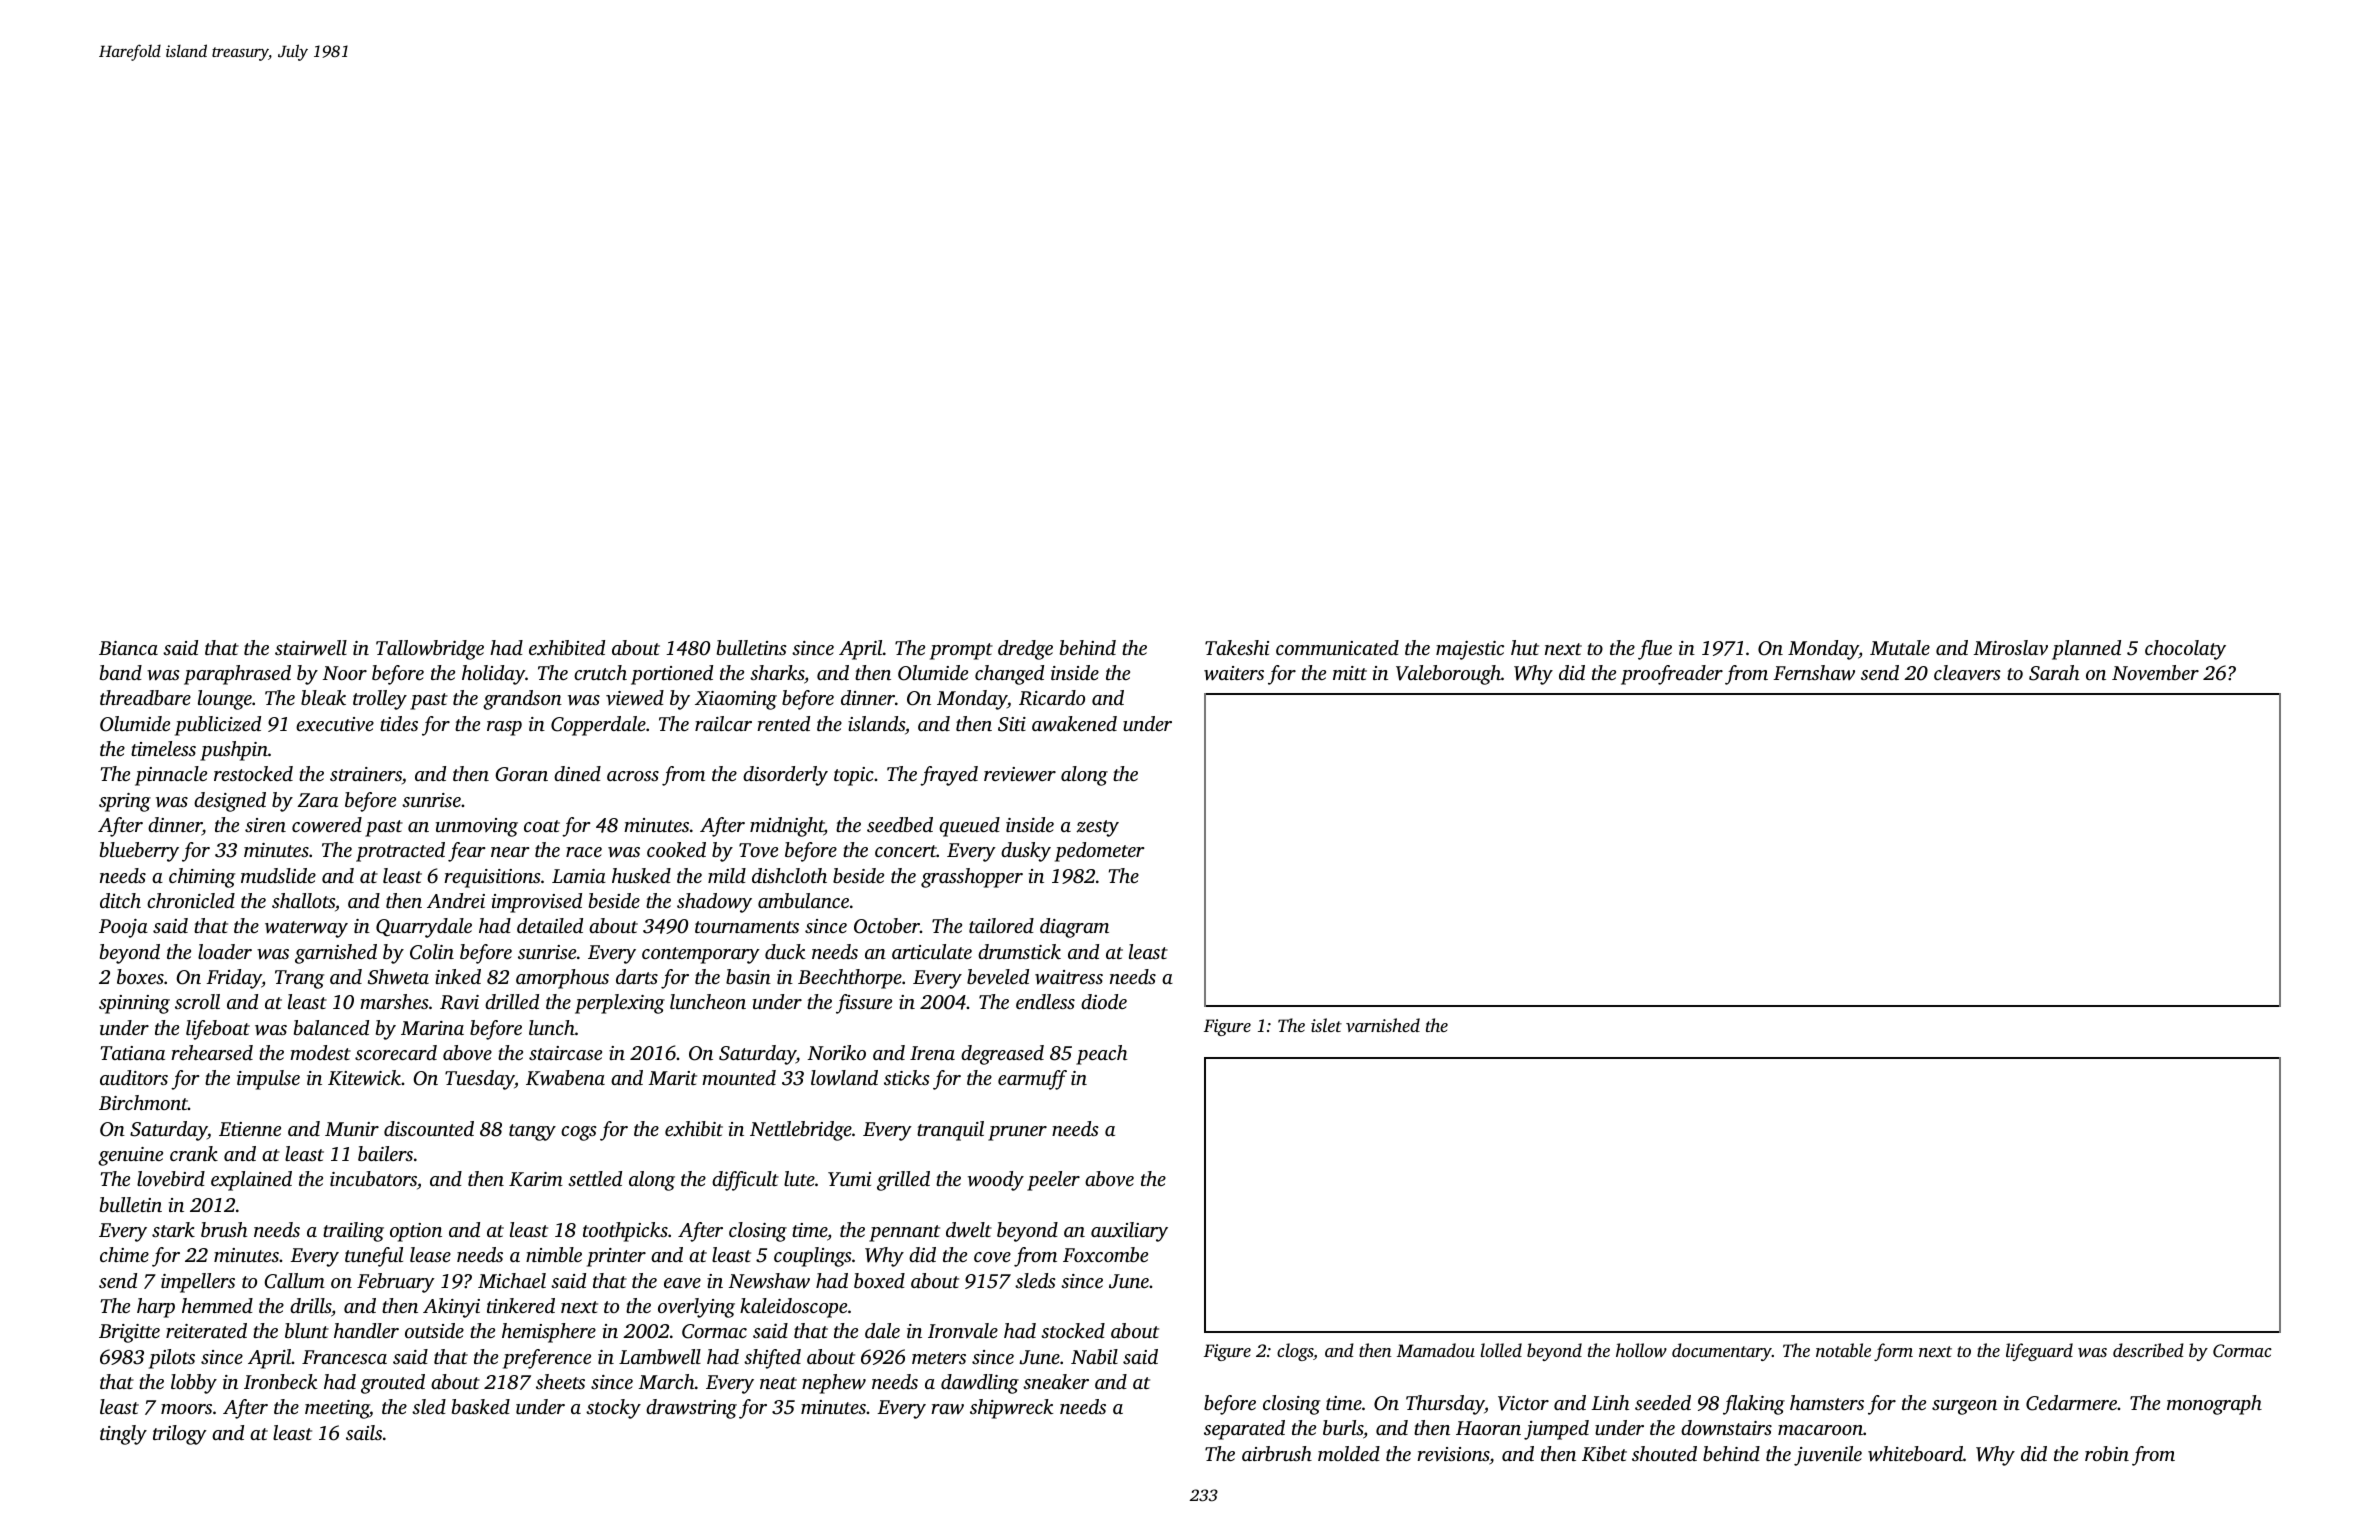 The image size is (2380, 1540). I want to click on publicized, so click(218, 726).
